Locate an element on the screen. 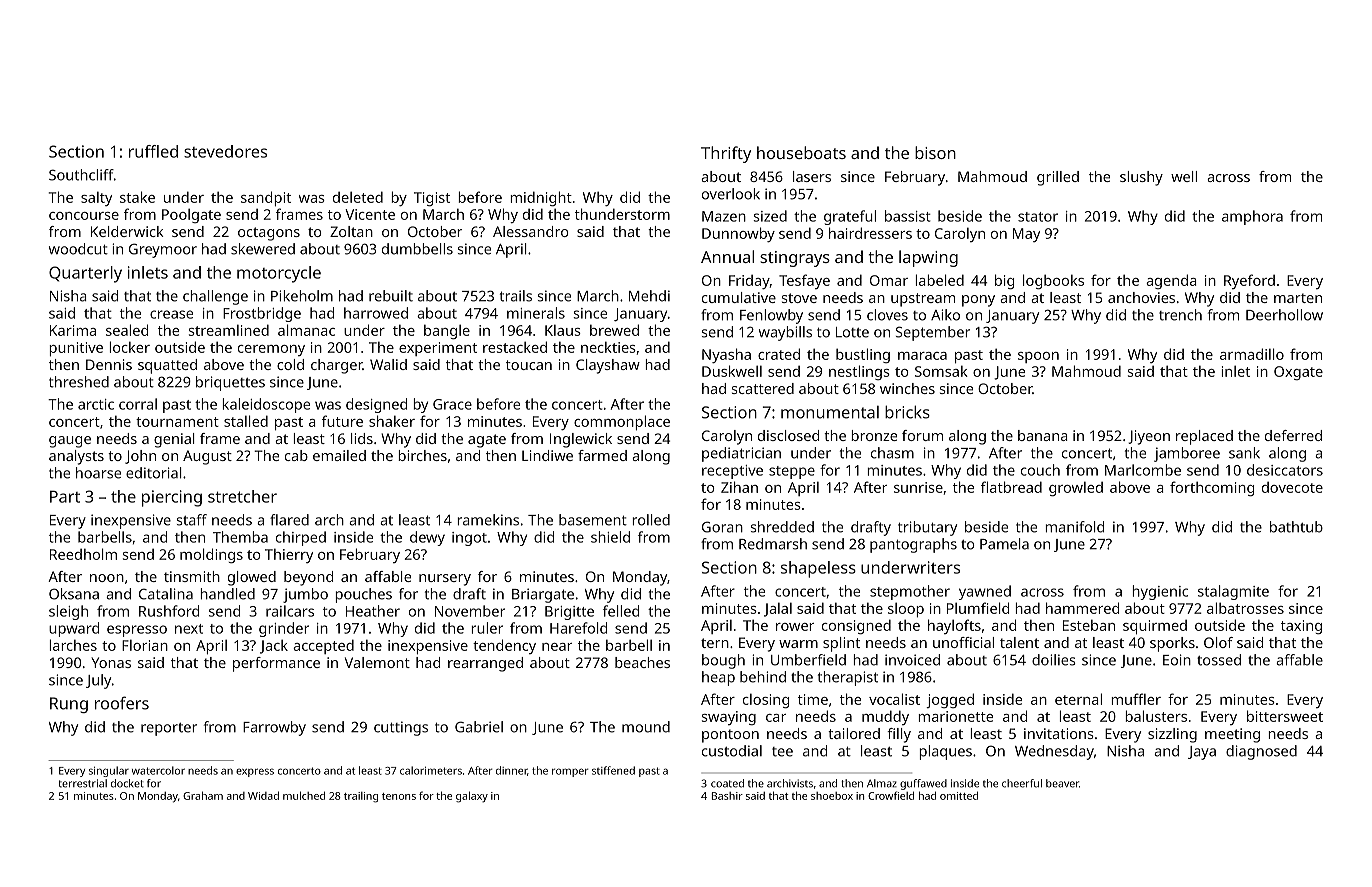 Image resolution: width=1372 pixels, height=887 pixels. genial is located at coordinates (174, 440).
